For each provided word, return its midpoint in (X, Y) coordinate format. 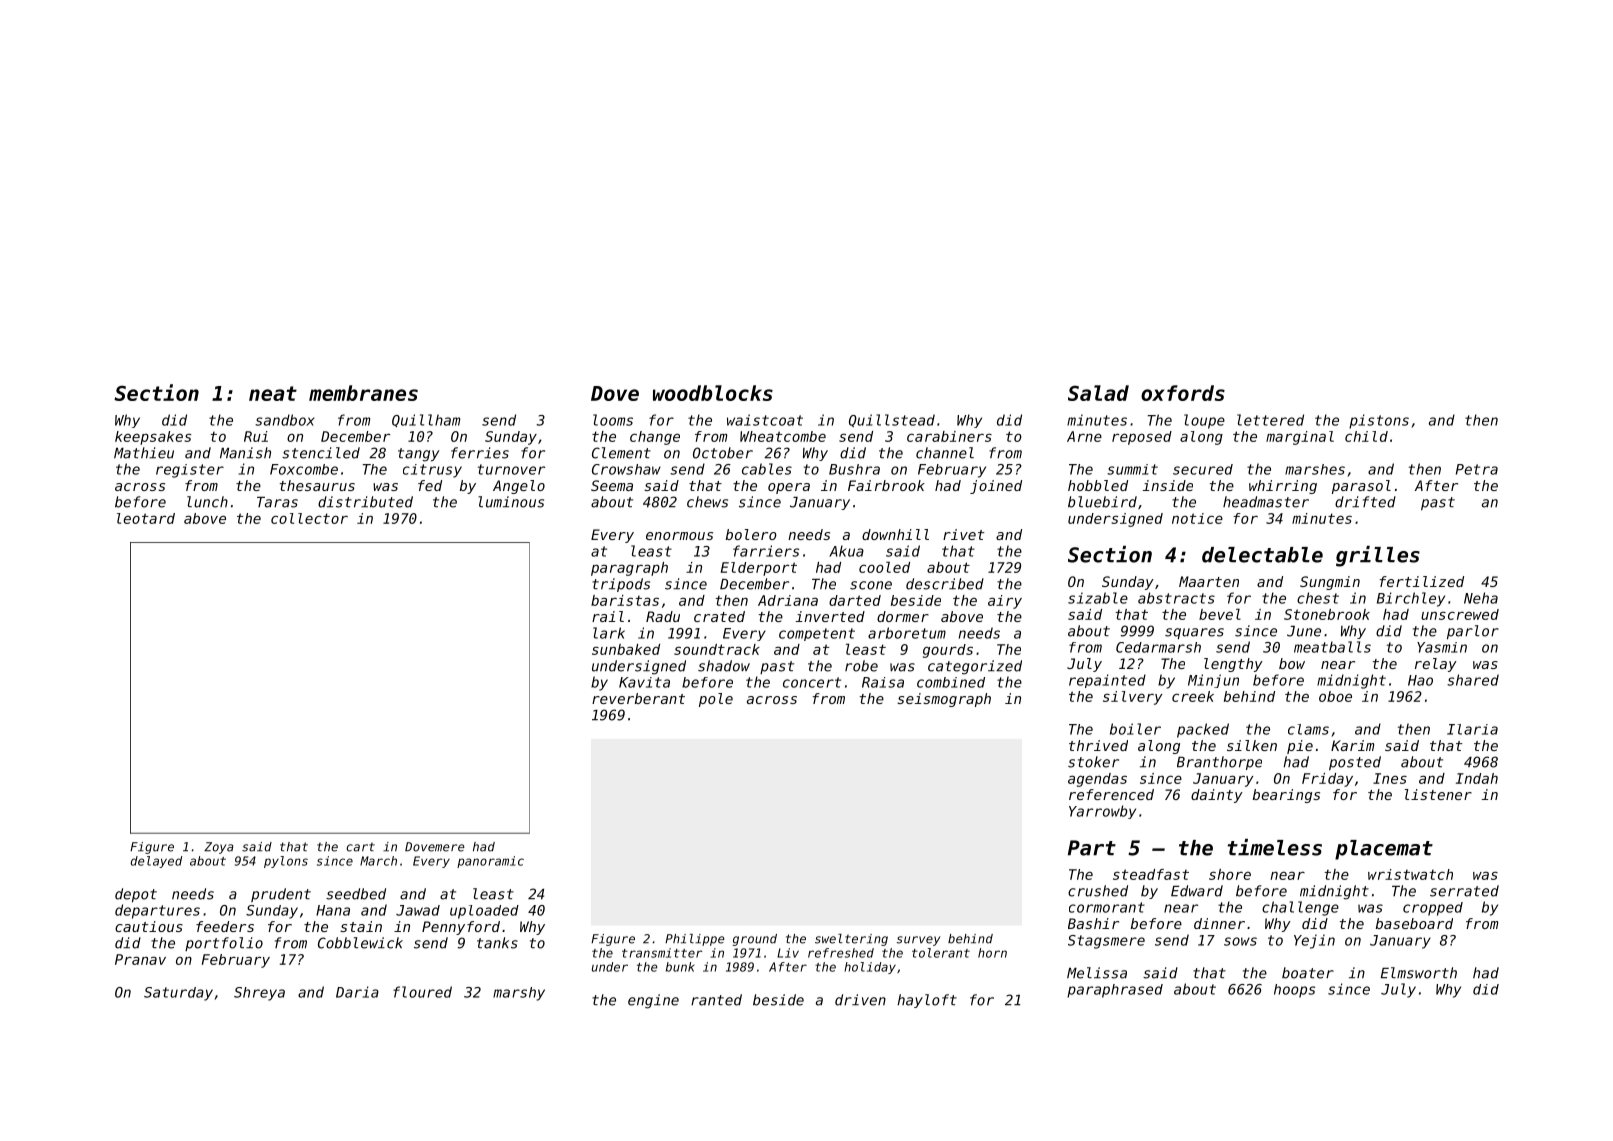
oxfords (1183, 393)
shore (1230, 874)
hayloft (927, 1001)
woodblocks (713, 393)
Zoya (219, 848)
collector (309, 518)
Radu (663, 616)
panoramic (490, 862)
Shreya (259, 994)
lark (609, 633)
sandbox (285, 420)
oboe (1335, 696)
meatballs (1332, 647)
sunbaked (626, 649)
